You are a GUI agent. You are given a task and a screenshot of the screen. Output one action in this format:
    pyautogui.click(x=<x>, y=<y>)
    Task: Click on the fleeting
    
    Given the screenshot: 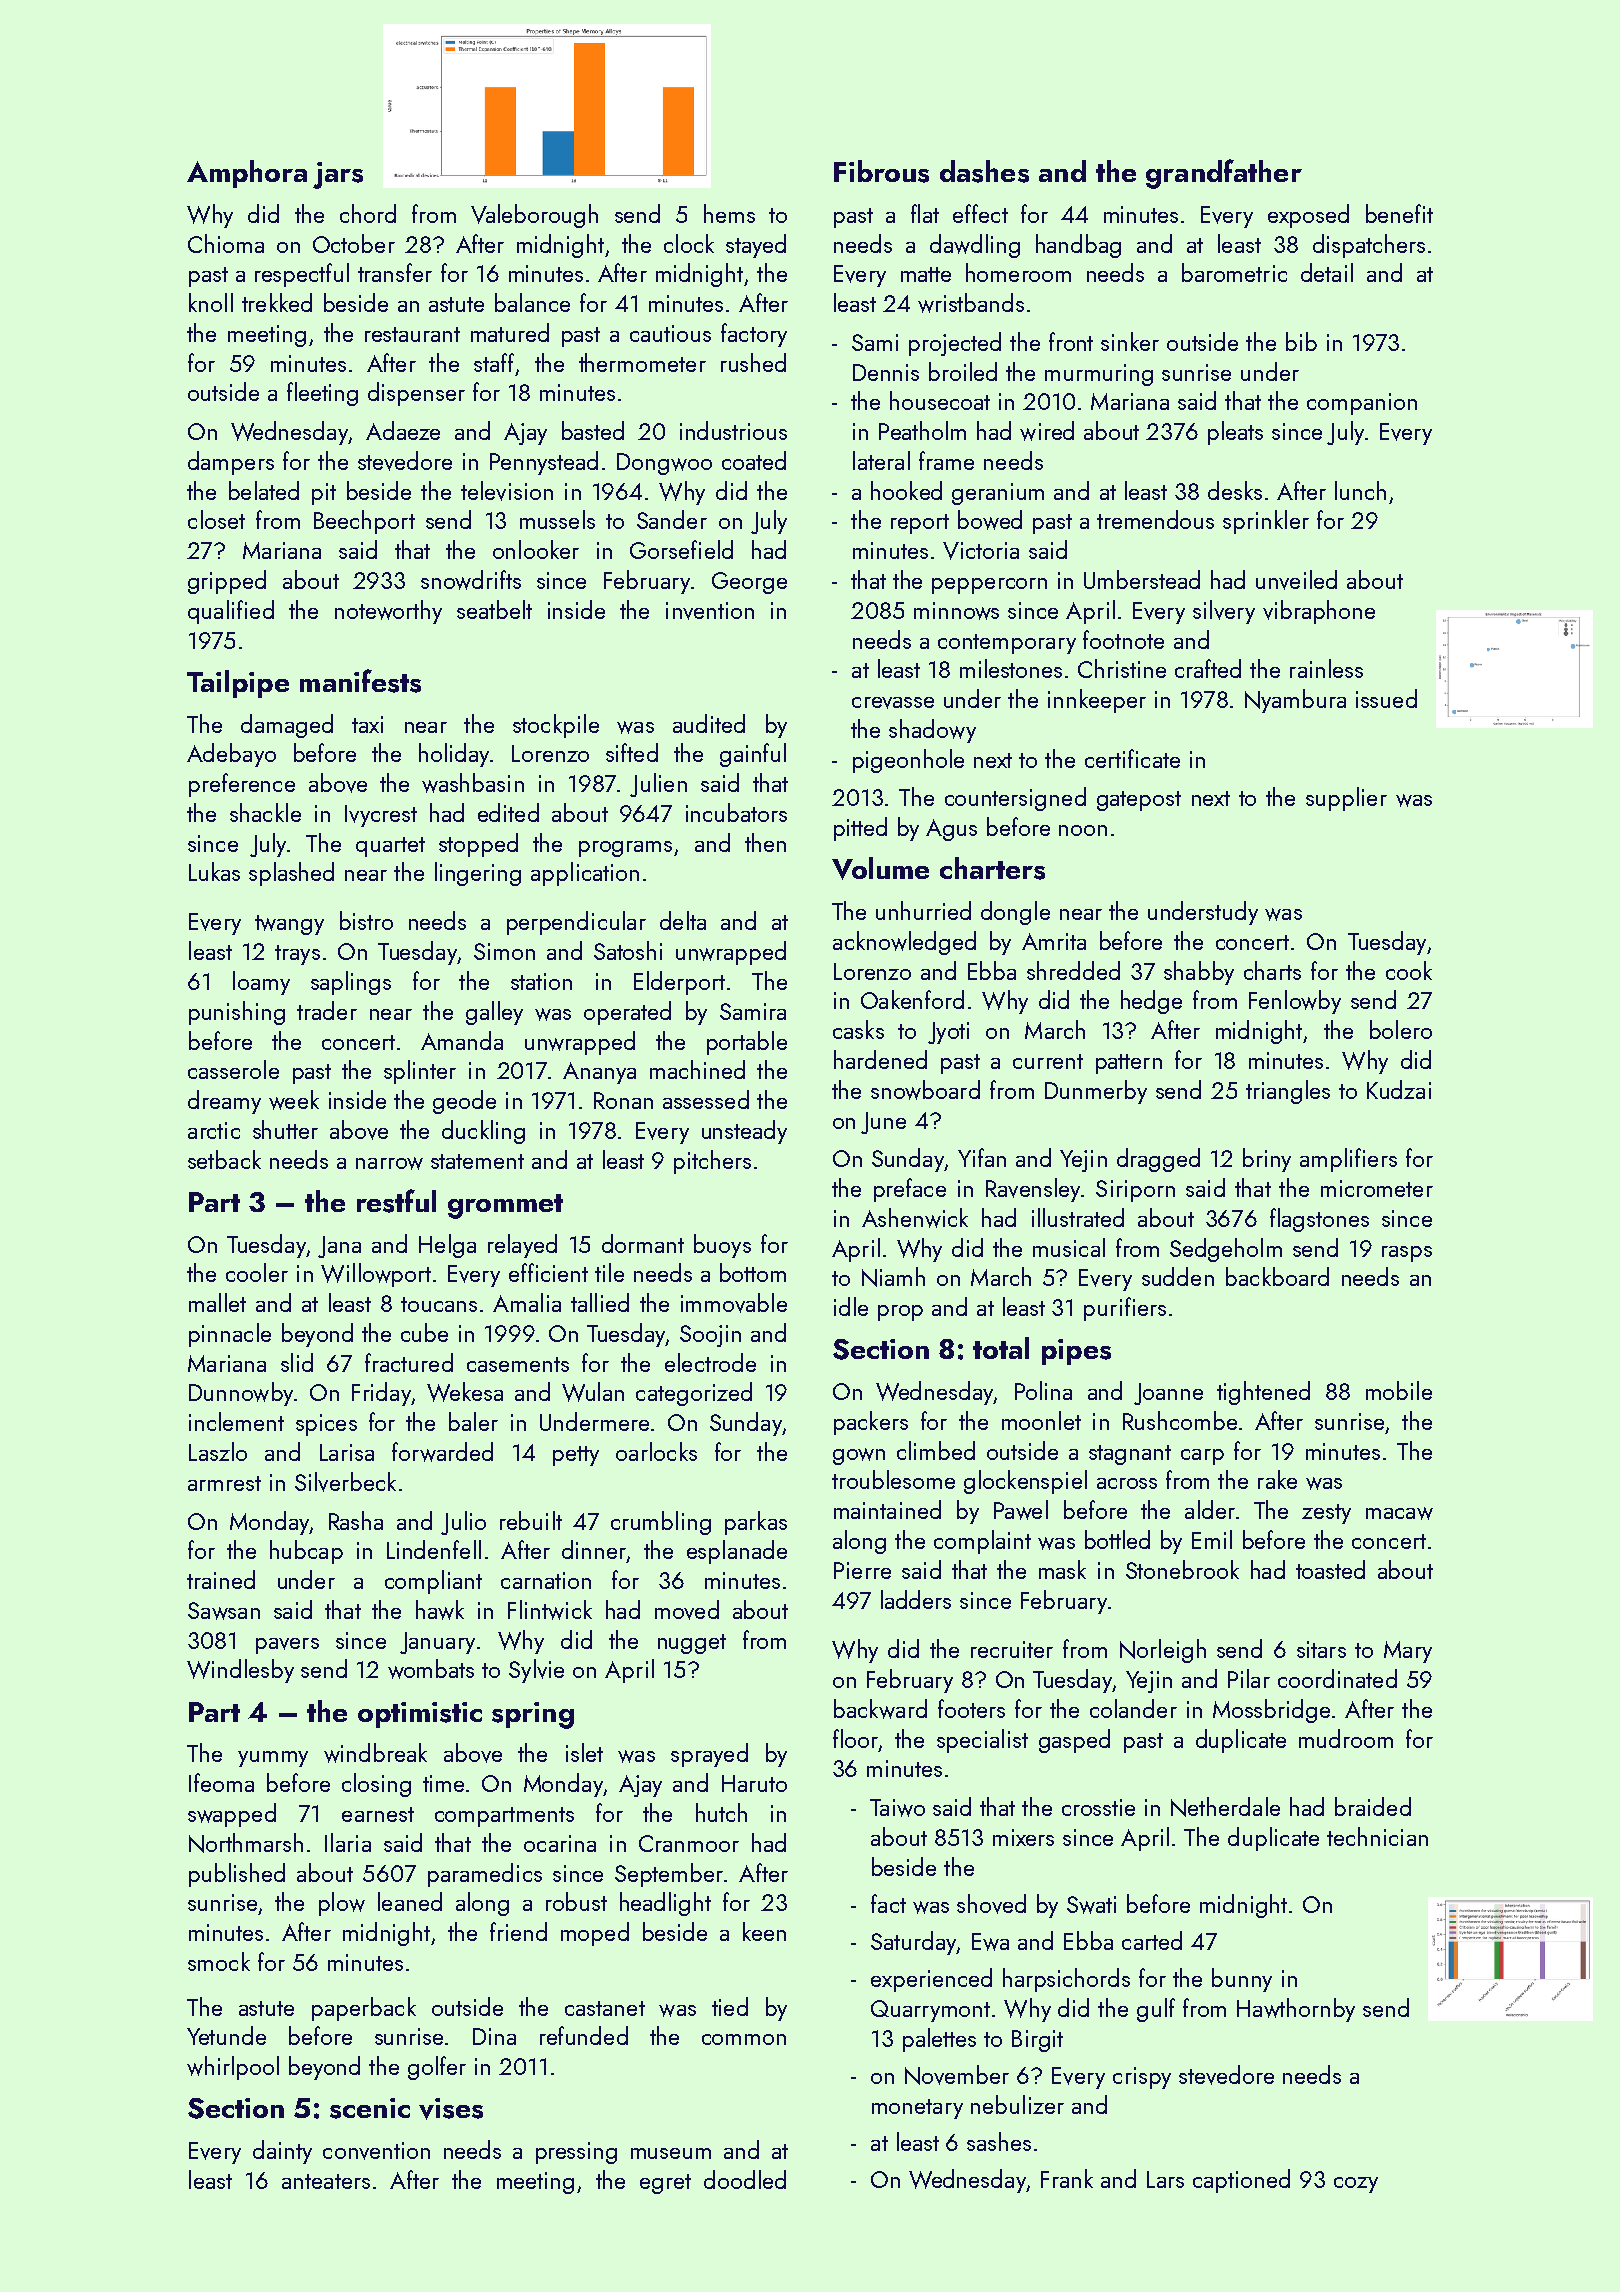 What is the action you would take?
    pyautogui.click(x=322, y=394)
